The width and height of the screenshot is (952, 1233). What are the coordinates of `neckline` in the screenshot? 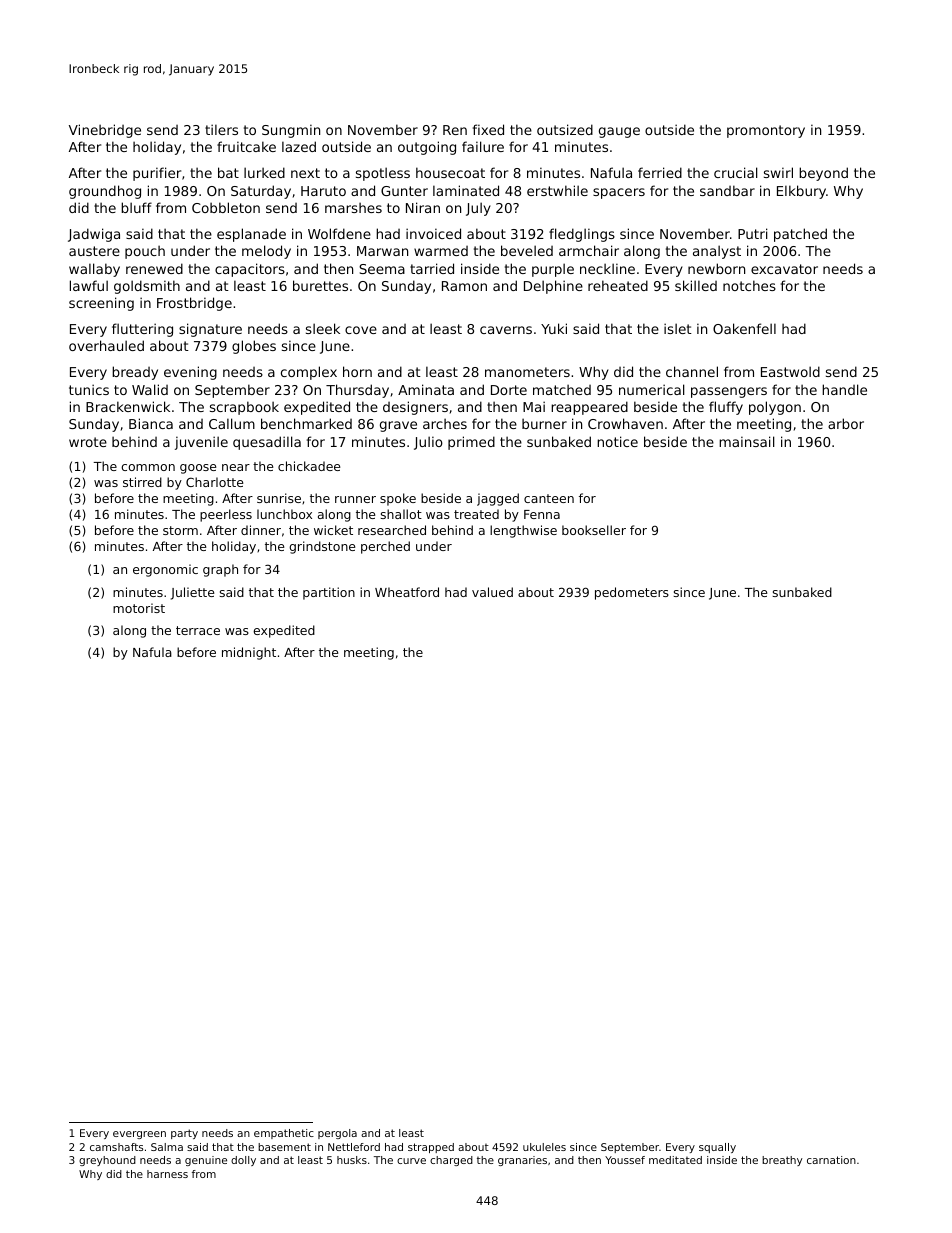 It's located at (607, 268).
